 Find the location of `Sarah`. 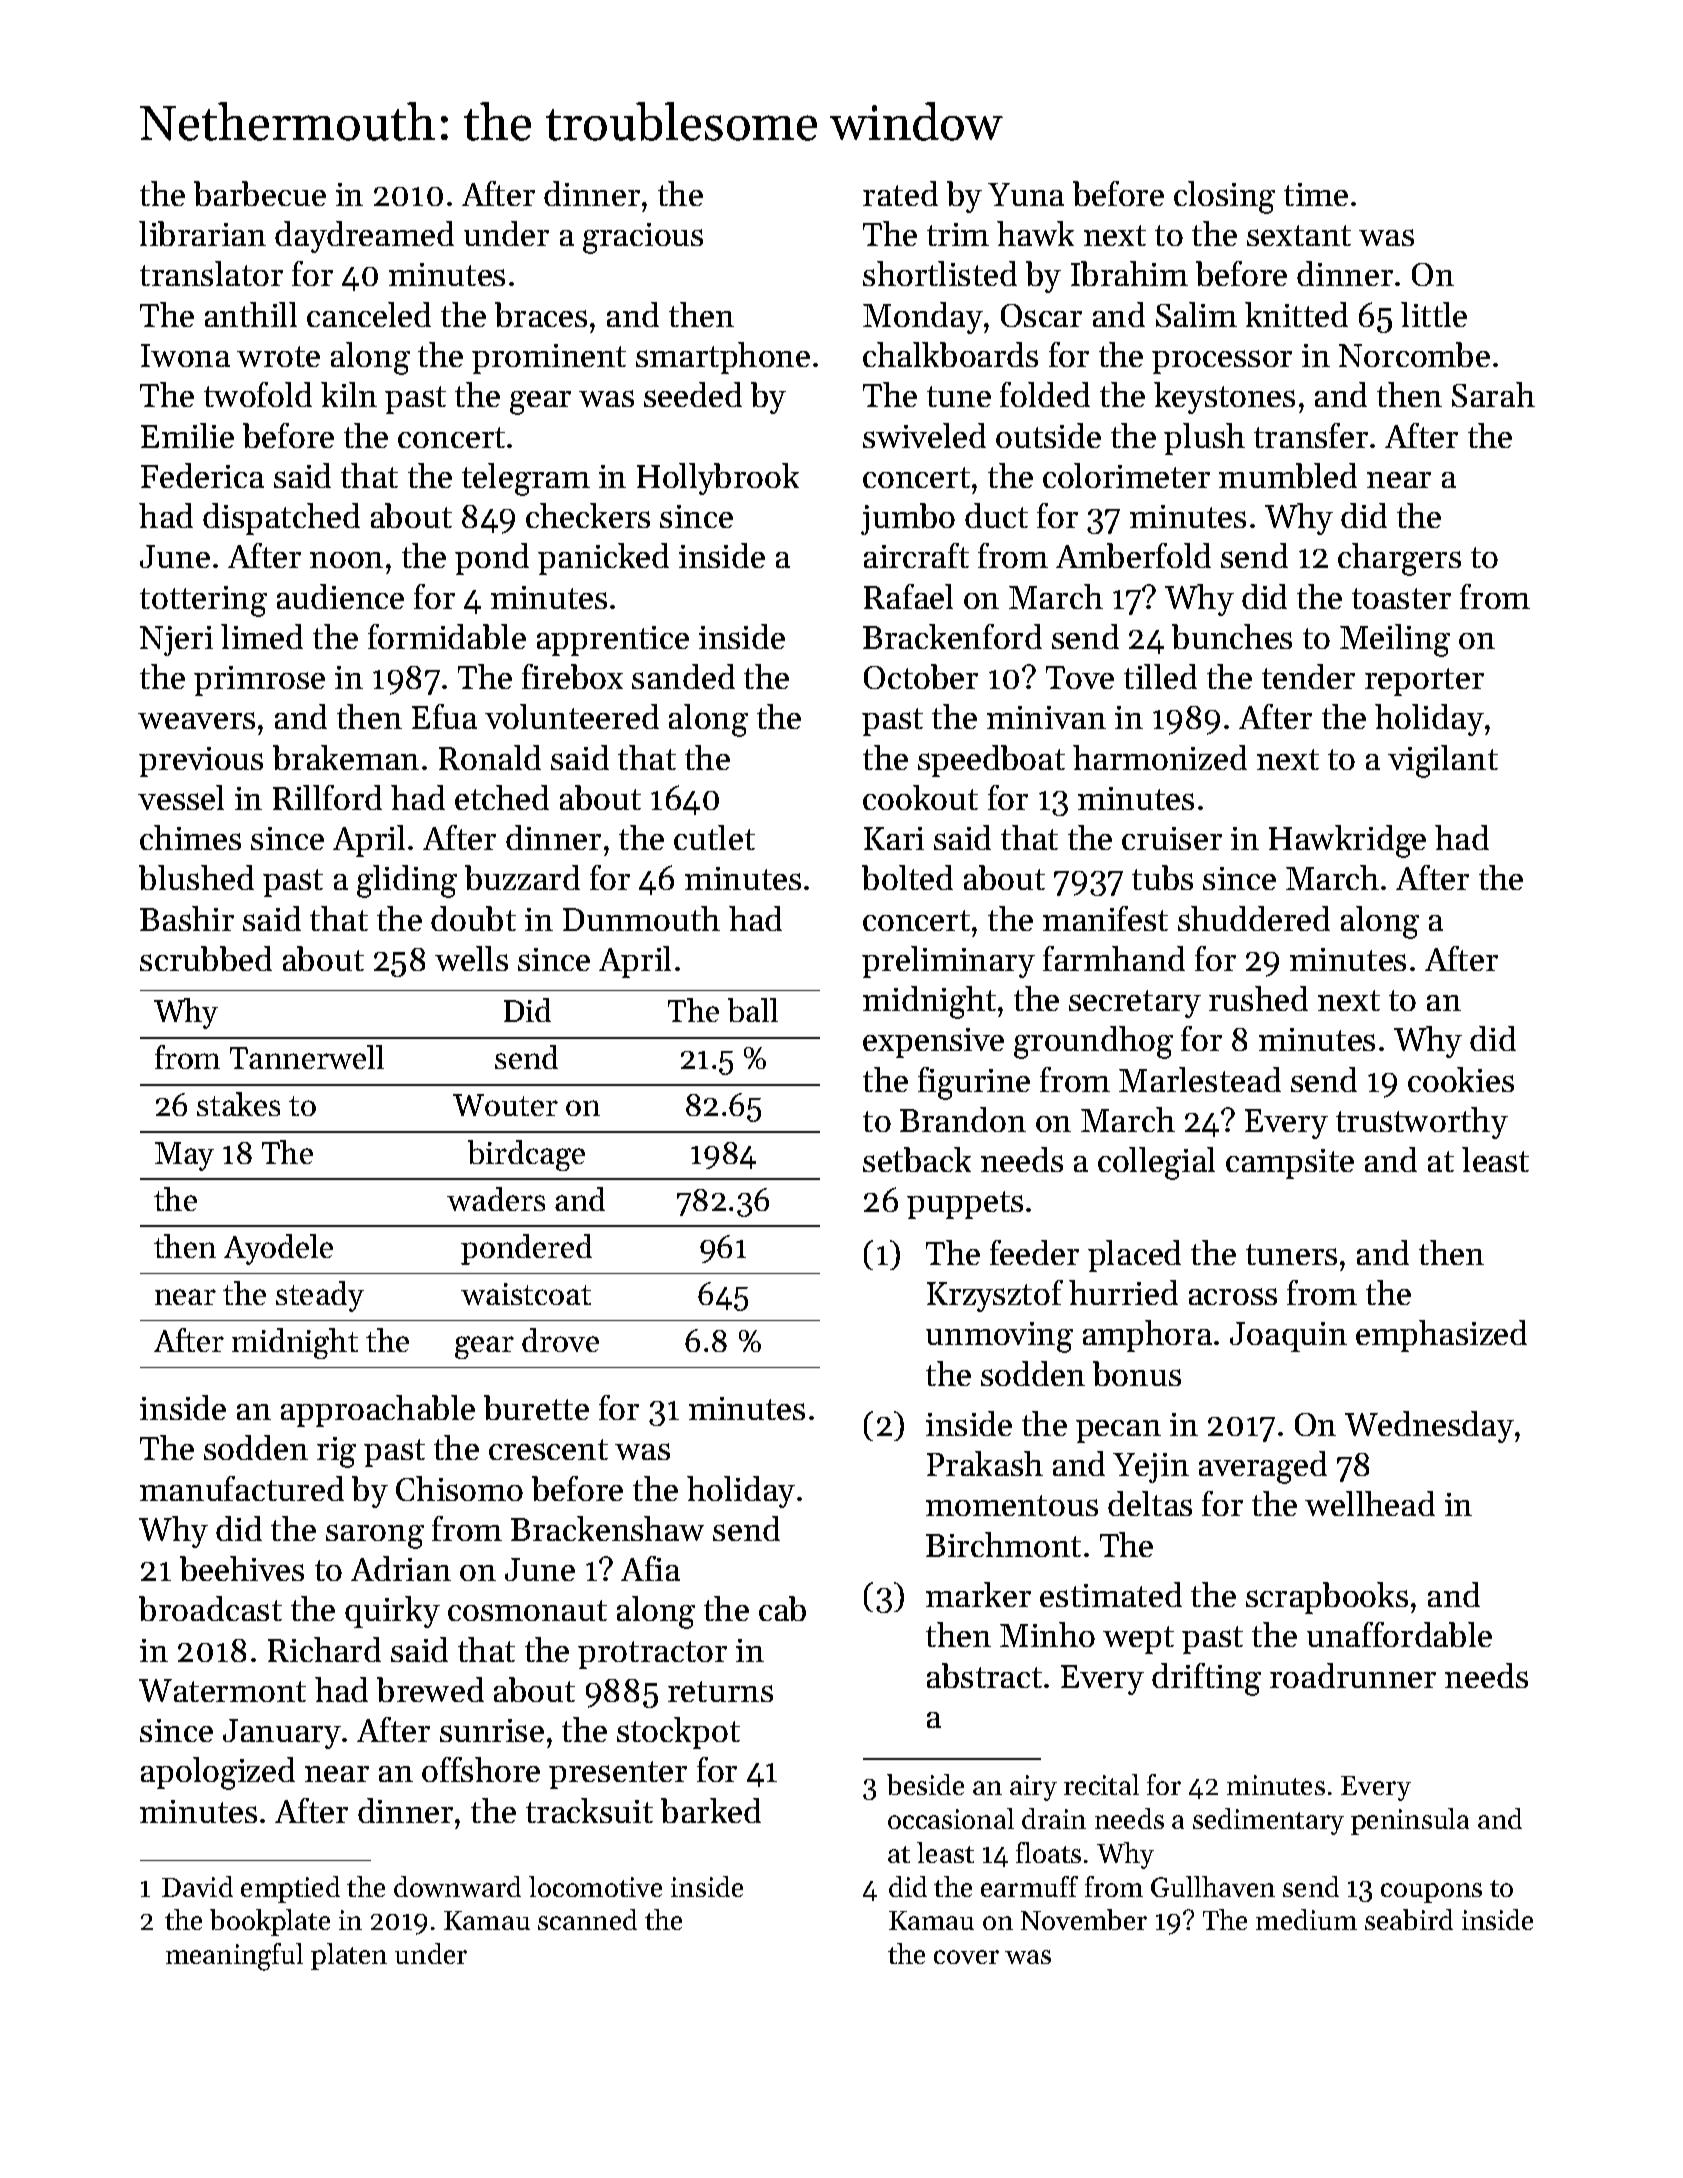

Sarah is located at coordinates (1493, 394).
